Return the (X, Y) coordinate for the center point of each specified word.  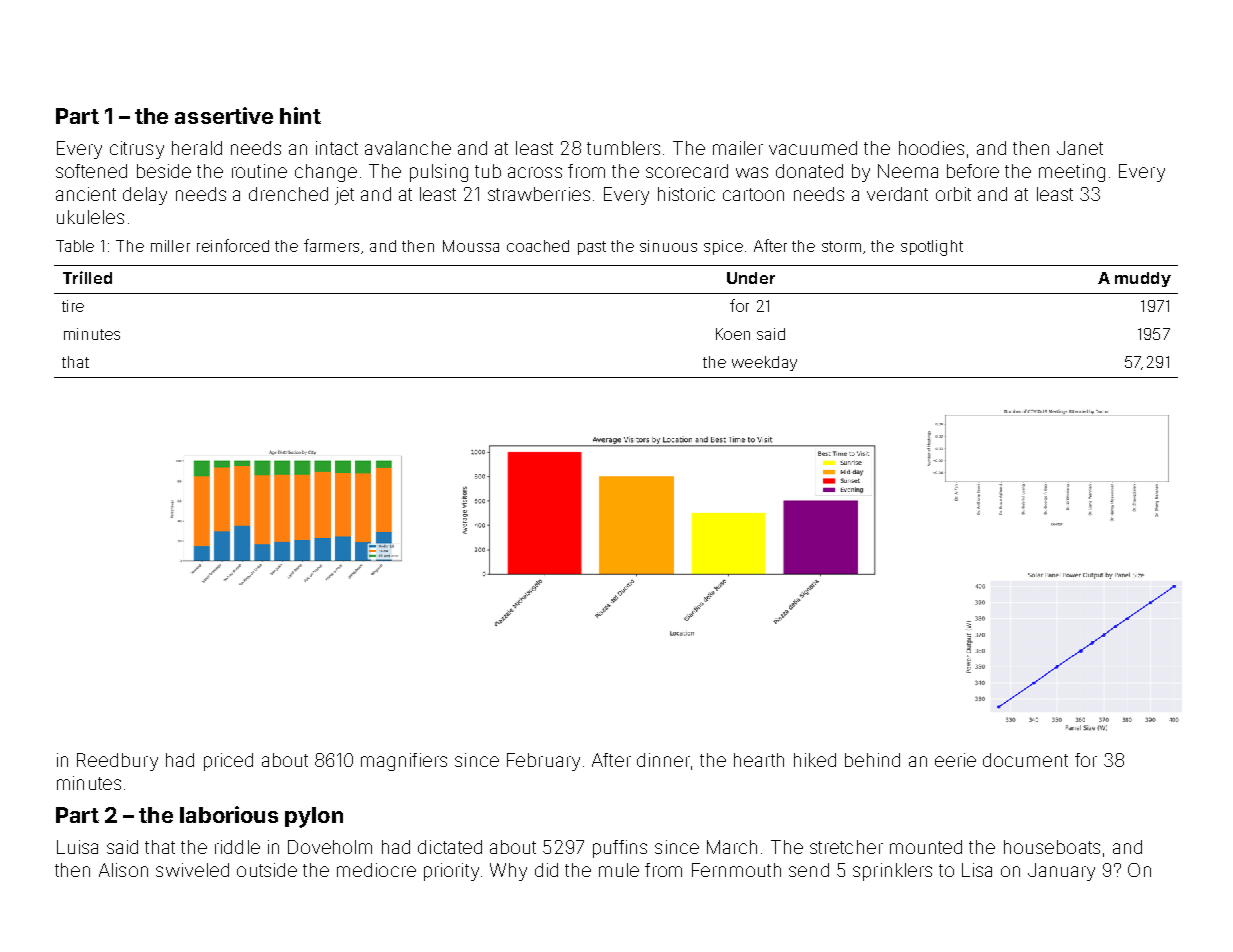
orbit (953, 194)
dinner (663, 760)
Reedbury (117, 762)
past (592, 248)
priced (228, 762)
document (1025, 760)
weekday (764, 363)
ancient (86, 194)
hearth (759, 760)
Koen (733, 334)
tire (73, 306)
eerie (955, 760)
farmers (331, 245)
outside (267, 870)
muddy (1143, 279)
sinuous (668, 246)
